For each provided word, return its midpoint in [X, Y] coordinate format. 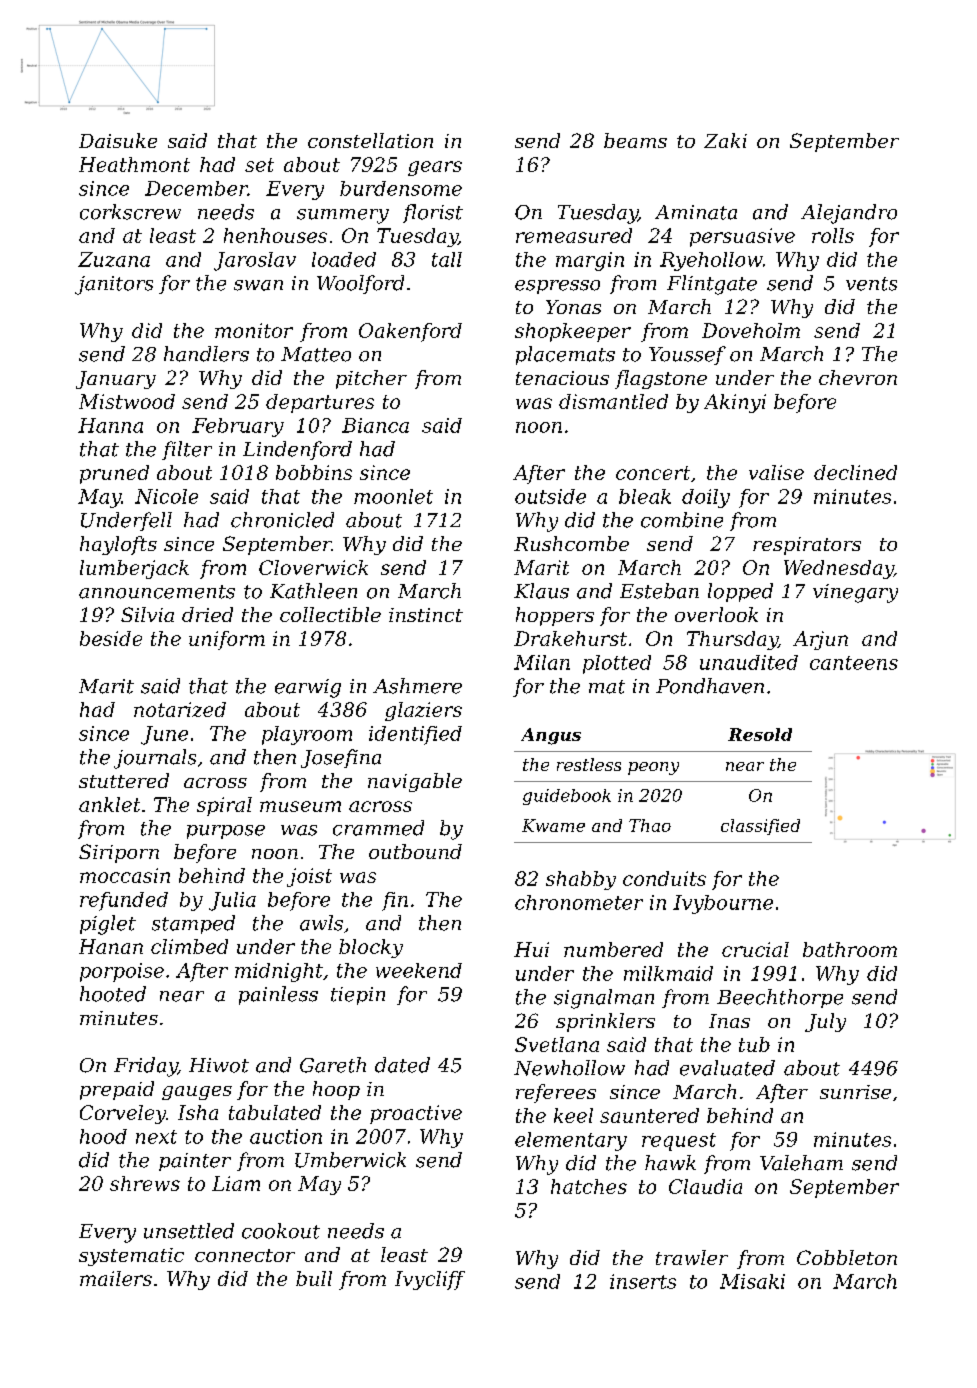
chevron [858, 377]
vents [871, 284]
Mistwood [127, 401]
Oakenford [410, 332]
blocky [371, 948]
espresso [557, 287]
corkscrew [130, 212]
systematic [131, 1257]
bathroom [850, 949]
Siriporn [119, 853]
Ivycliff [430, 1280]
